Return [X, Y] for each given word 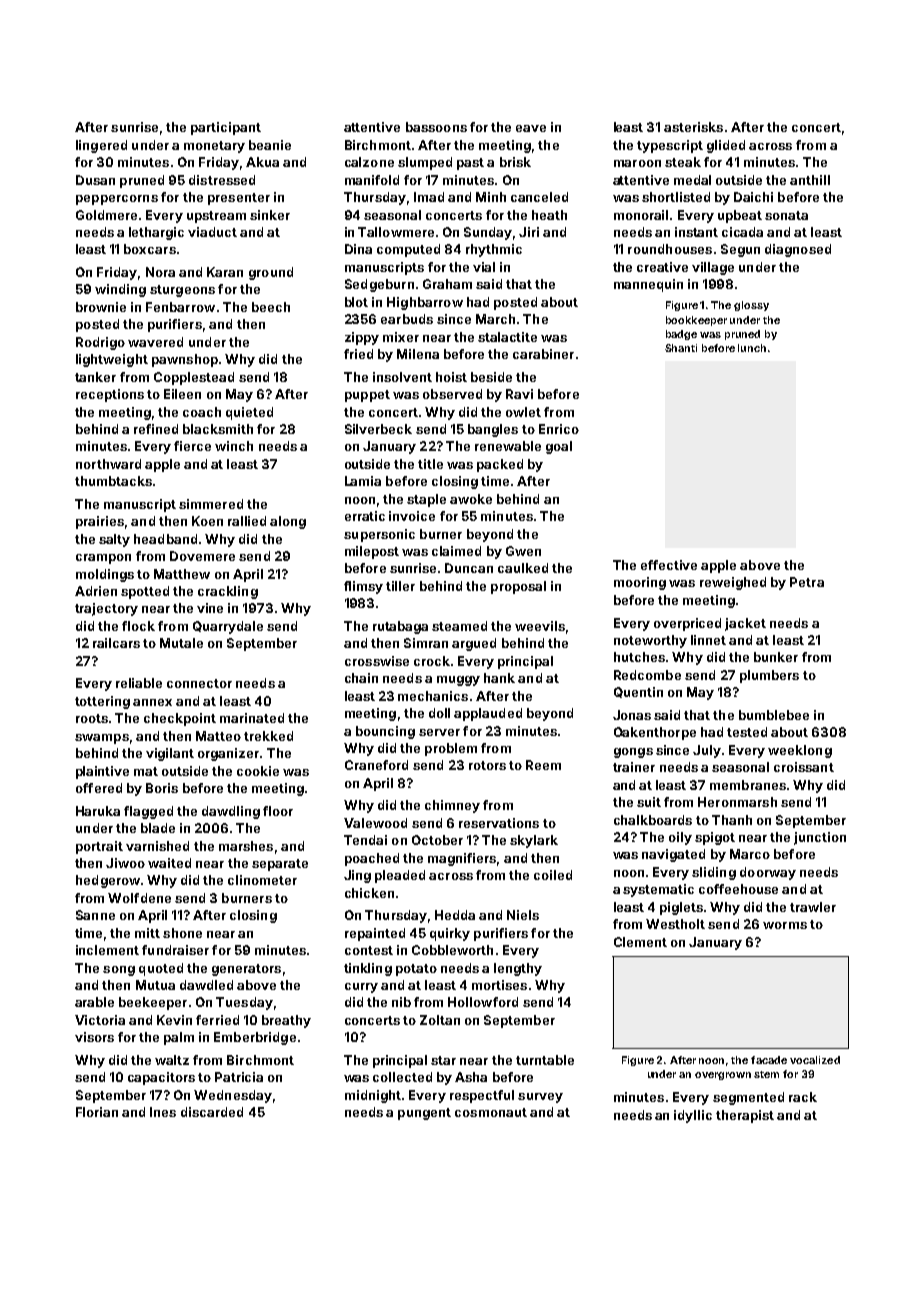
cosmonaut [491, 1112]
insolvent [402, 377]
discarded [212, 1112]
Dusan [95, 180]
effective [669, 565]
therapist [745, 1116]
